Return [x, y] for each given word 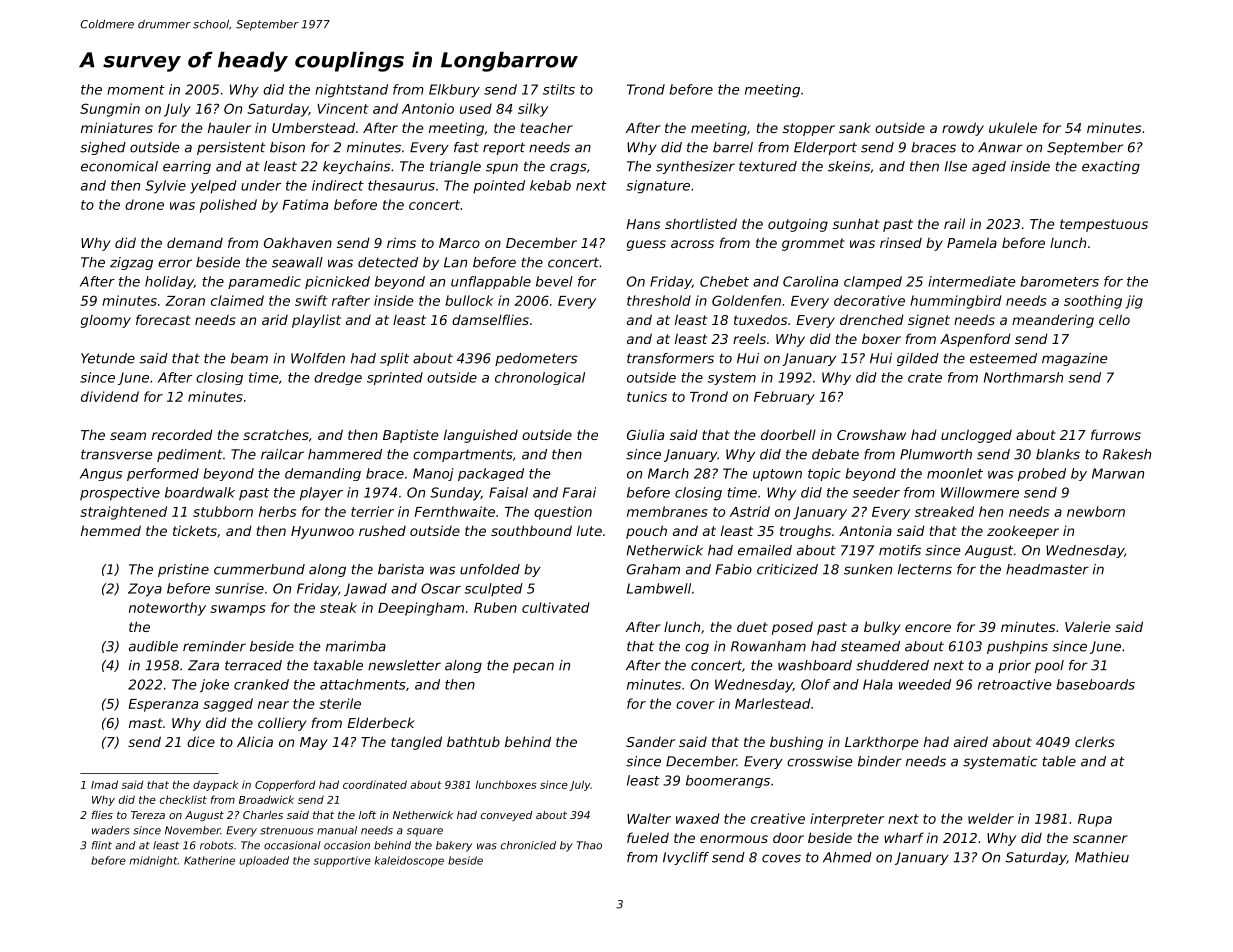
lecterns [925, 569]
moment [136, 90]
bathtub [473, 741]
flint [102, 845]
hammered [345, 454]
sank [855, 127]
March [668, 473]
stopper [809, 129]
